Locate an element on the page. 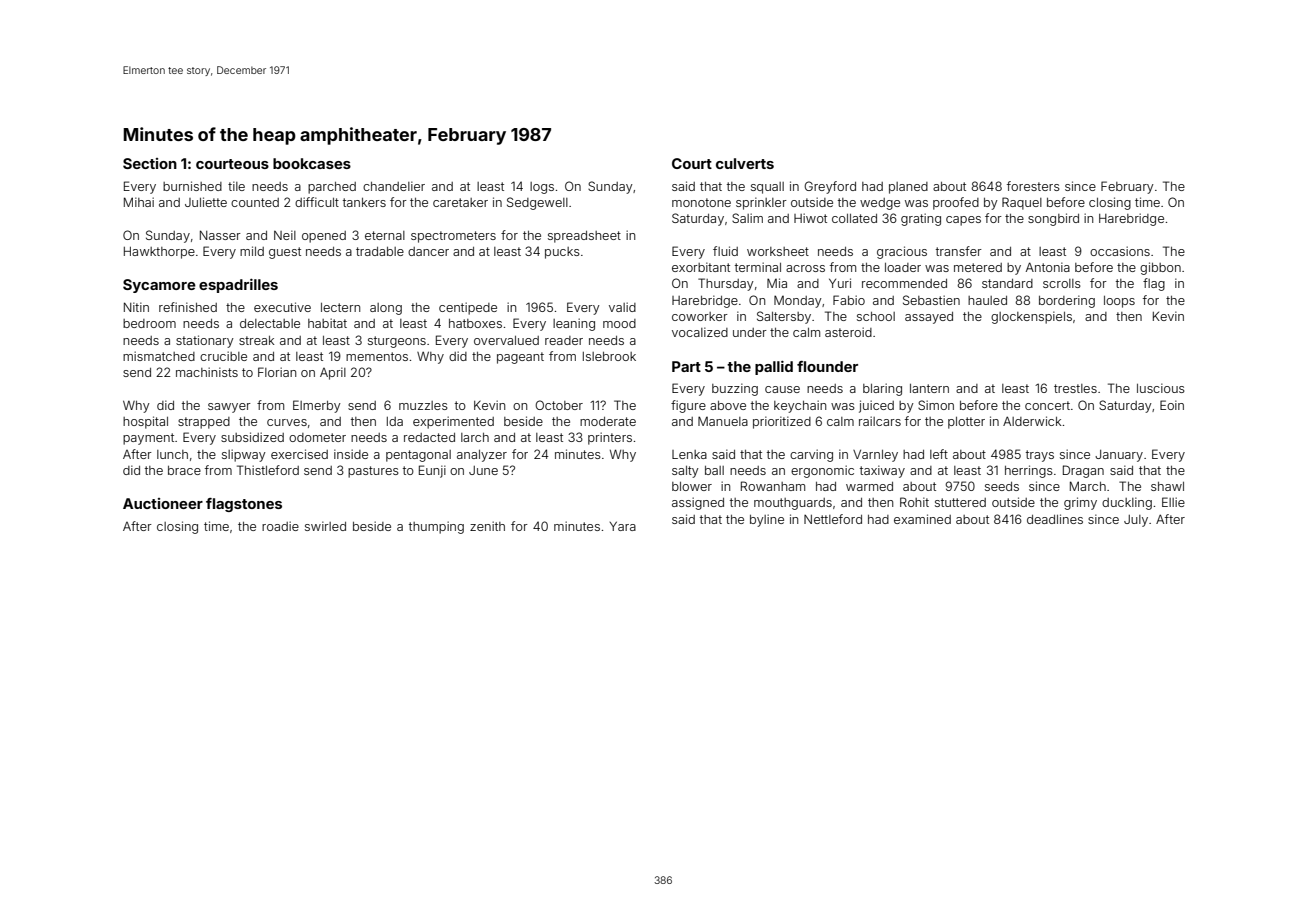  pageant is located at coordinates (520, 358).
